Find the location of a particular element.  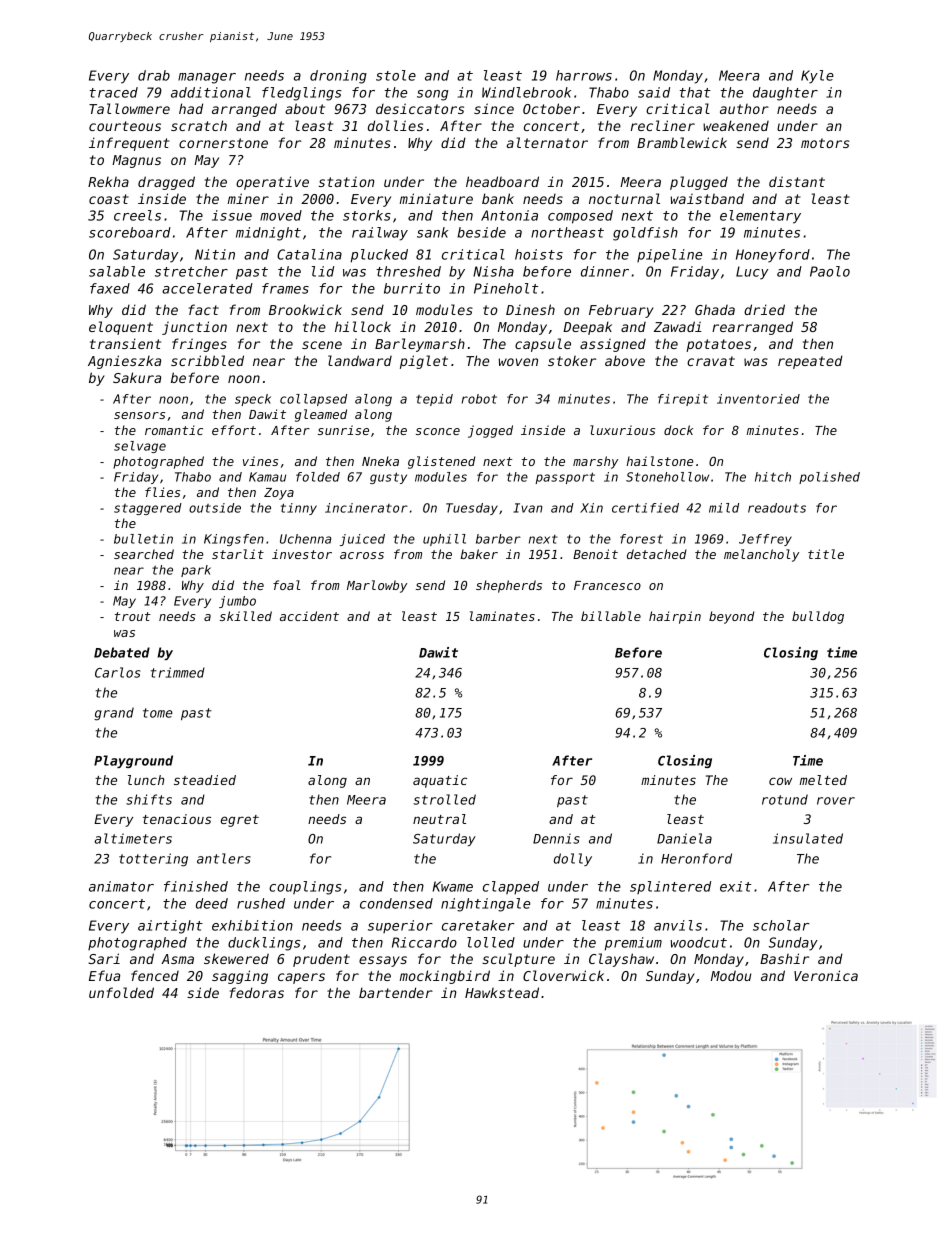

Honeyford is located at coordinates (773, 256).
